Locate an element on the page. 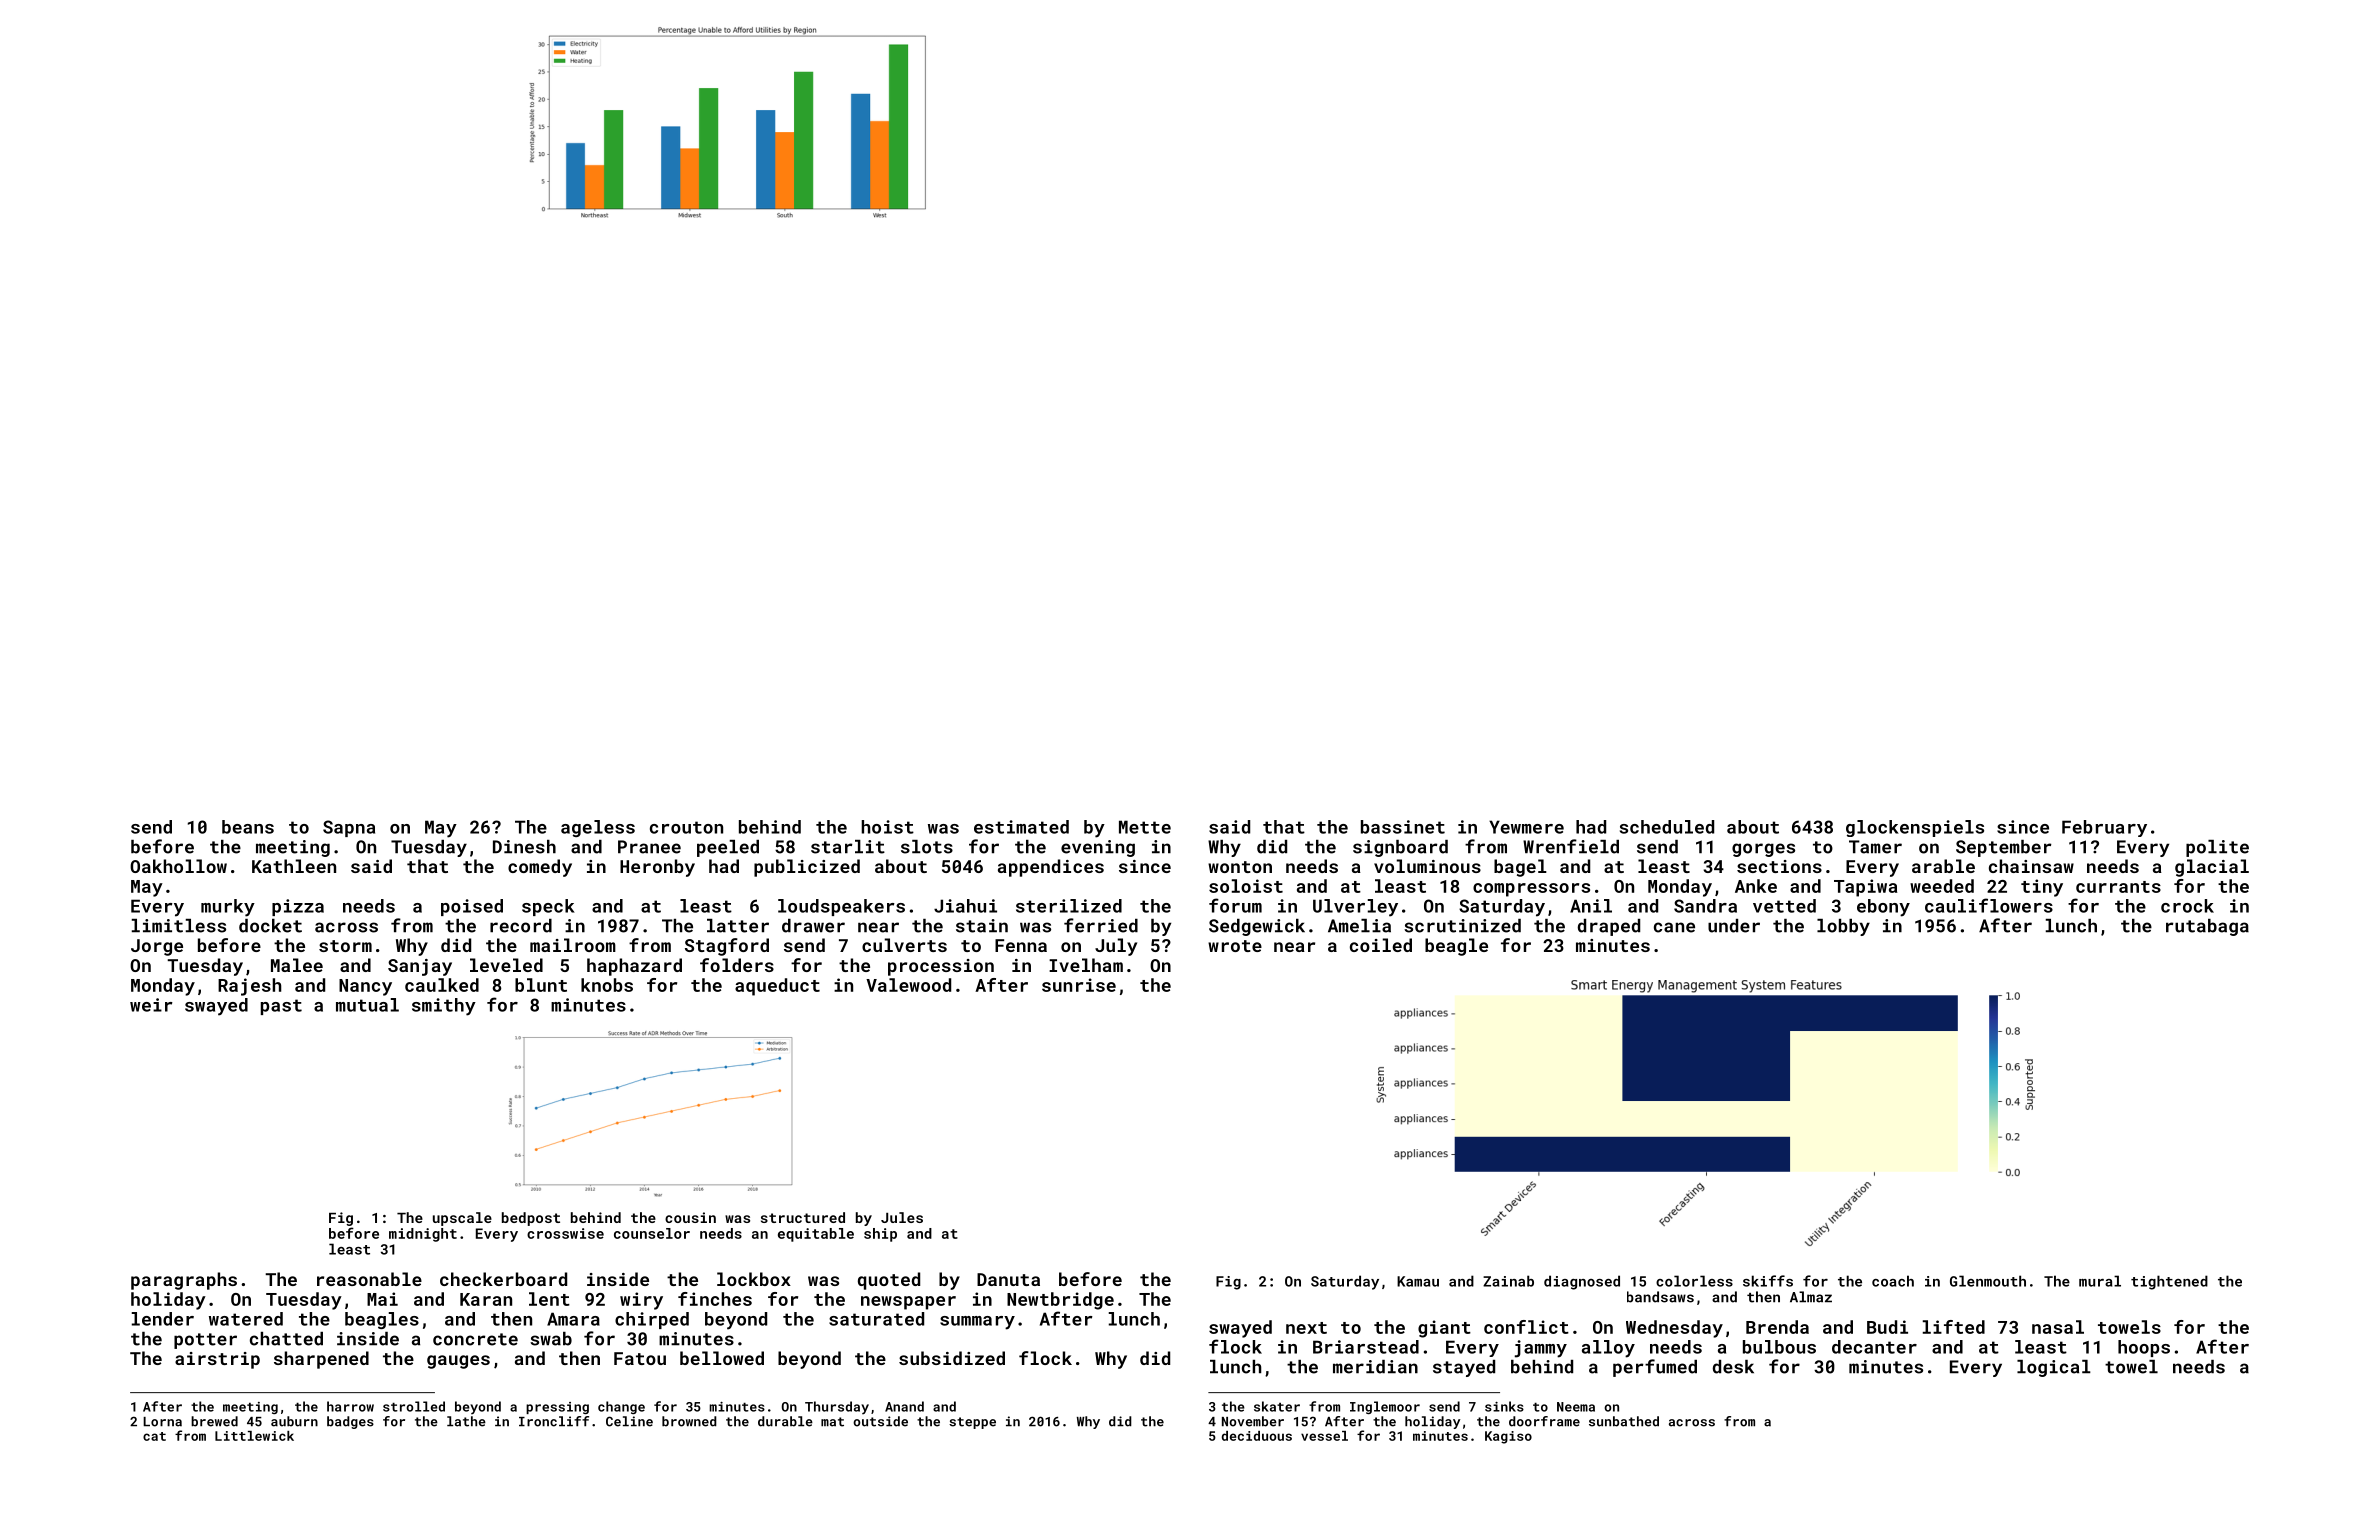  lobby is located at coordinates (1843, 927).
